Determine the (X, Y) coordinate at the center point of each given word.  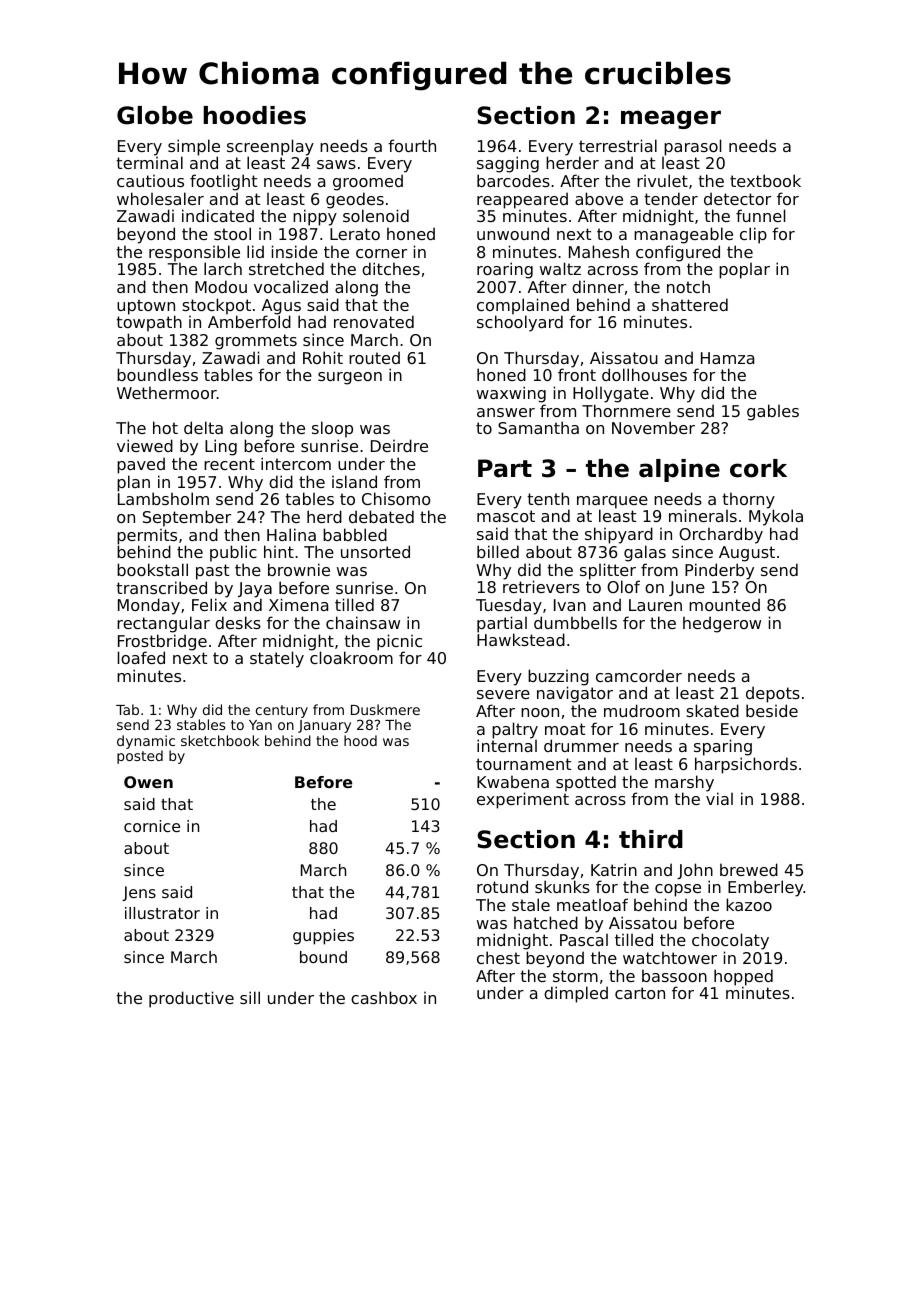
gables (773, 412)
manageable (683, 235)
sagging (508, 164)
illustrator (162, 913)
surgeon (350, 378)
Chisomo (396, 498)
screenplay (270, 147)
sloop (332, 429)
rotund (502, 886)
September (187, 518)
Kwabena (513, 781)
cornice (152, 826)
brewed (749, 869)
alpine (679, 470)
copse (678, 890)
